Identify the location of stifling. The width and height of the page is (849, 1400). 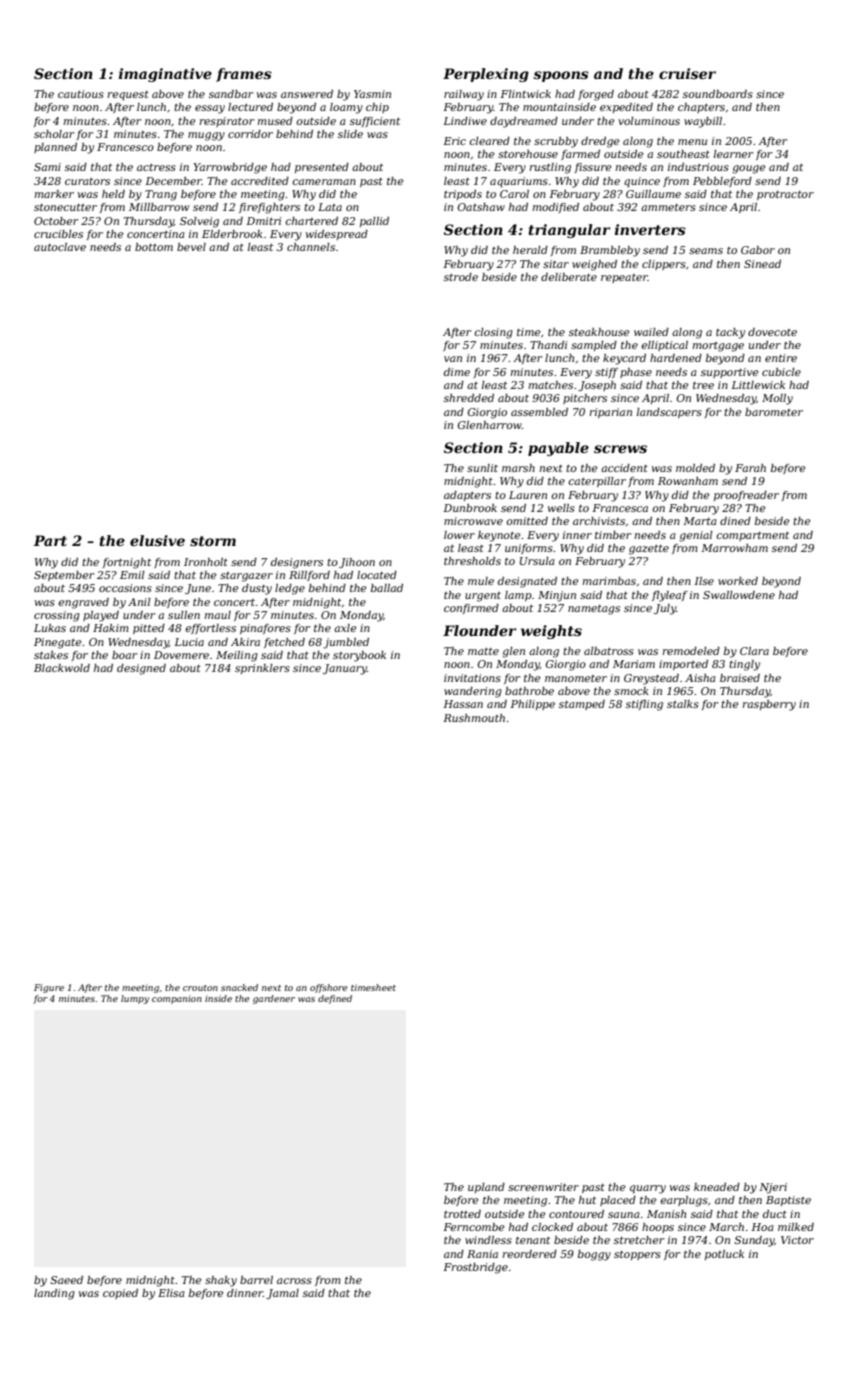
(644, 705).
